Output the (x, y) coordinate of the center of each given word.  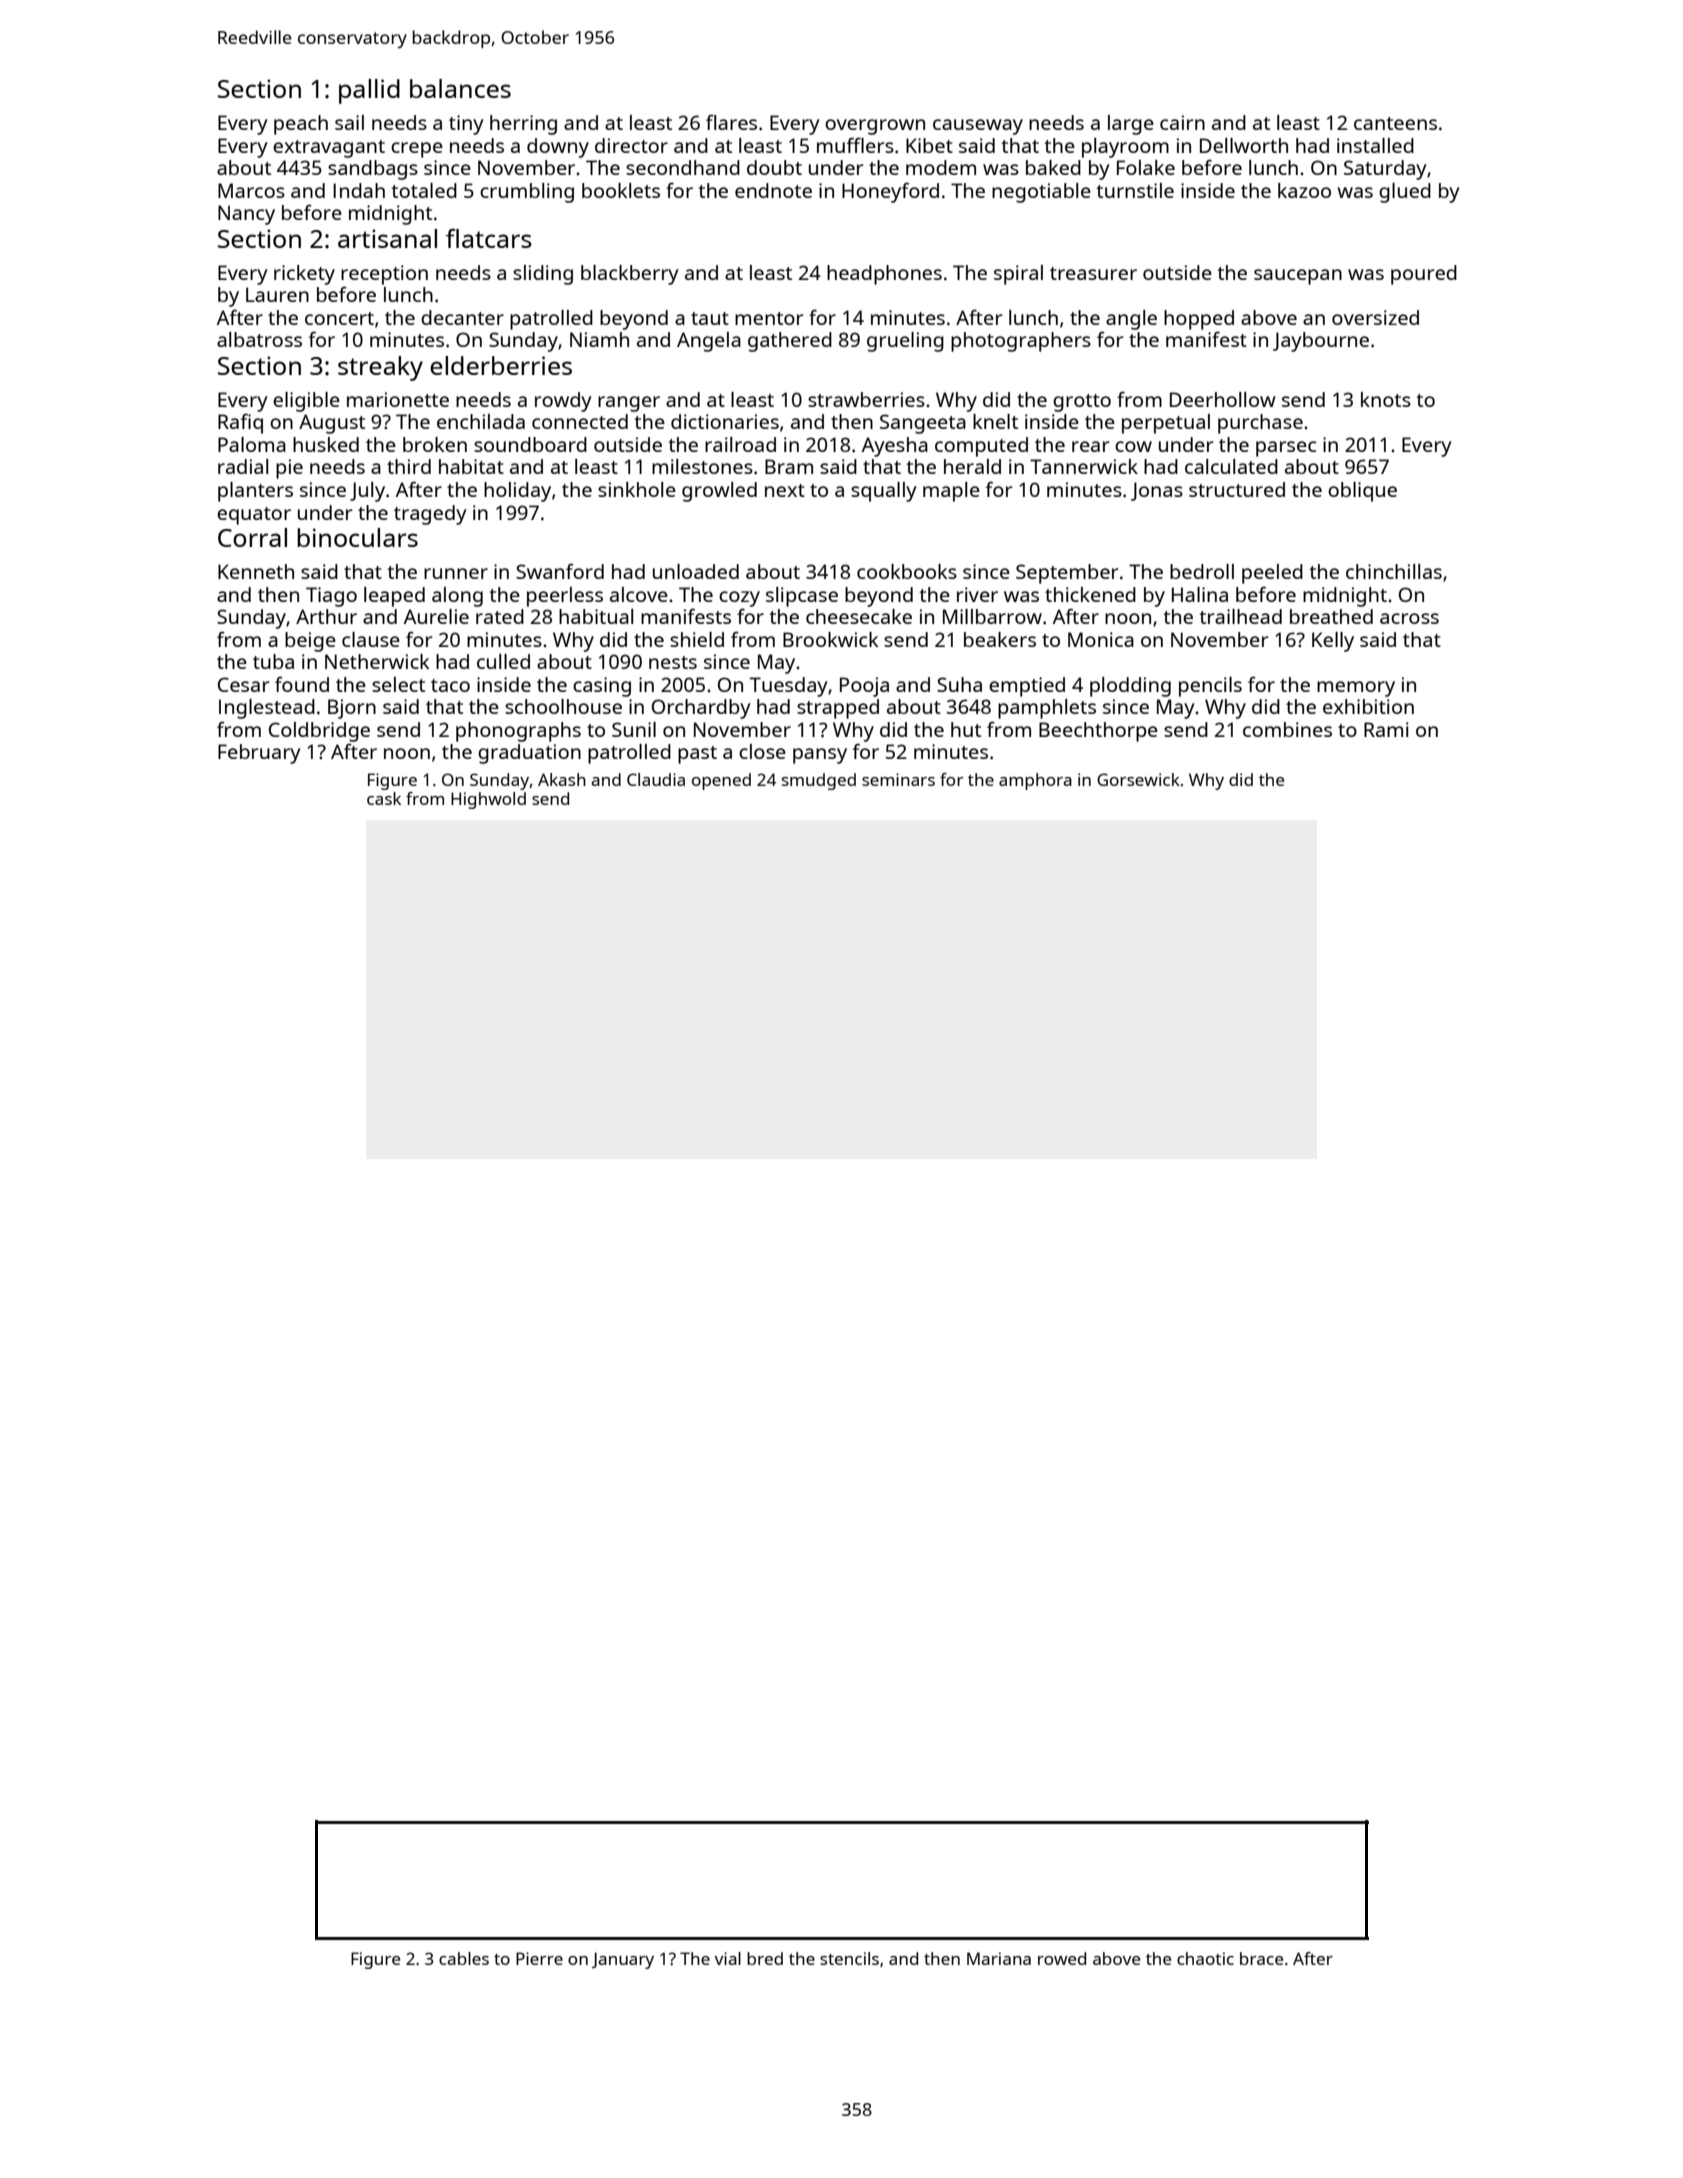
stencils (849, 1958)
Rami (1386, 729)
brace (1261, 1958)
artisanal (387, 238)
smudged (819, 781)
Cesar (243, 684)
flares (731, 122)
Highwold (488, 800)
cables (464, 1958)
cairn (1182, 122)
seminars (898, 779)
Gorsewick (1138, 779)
